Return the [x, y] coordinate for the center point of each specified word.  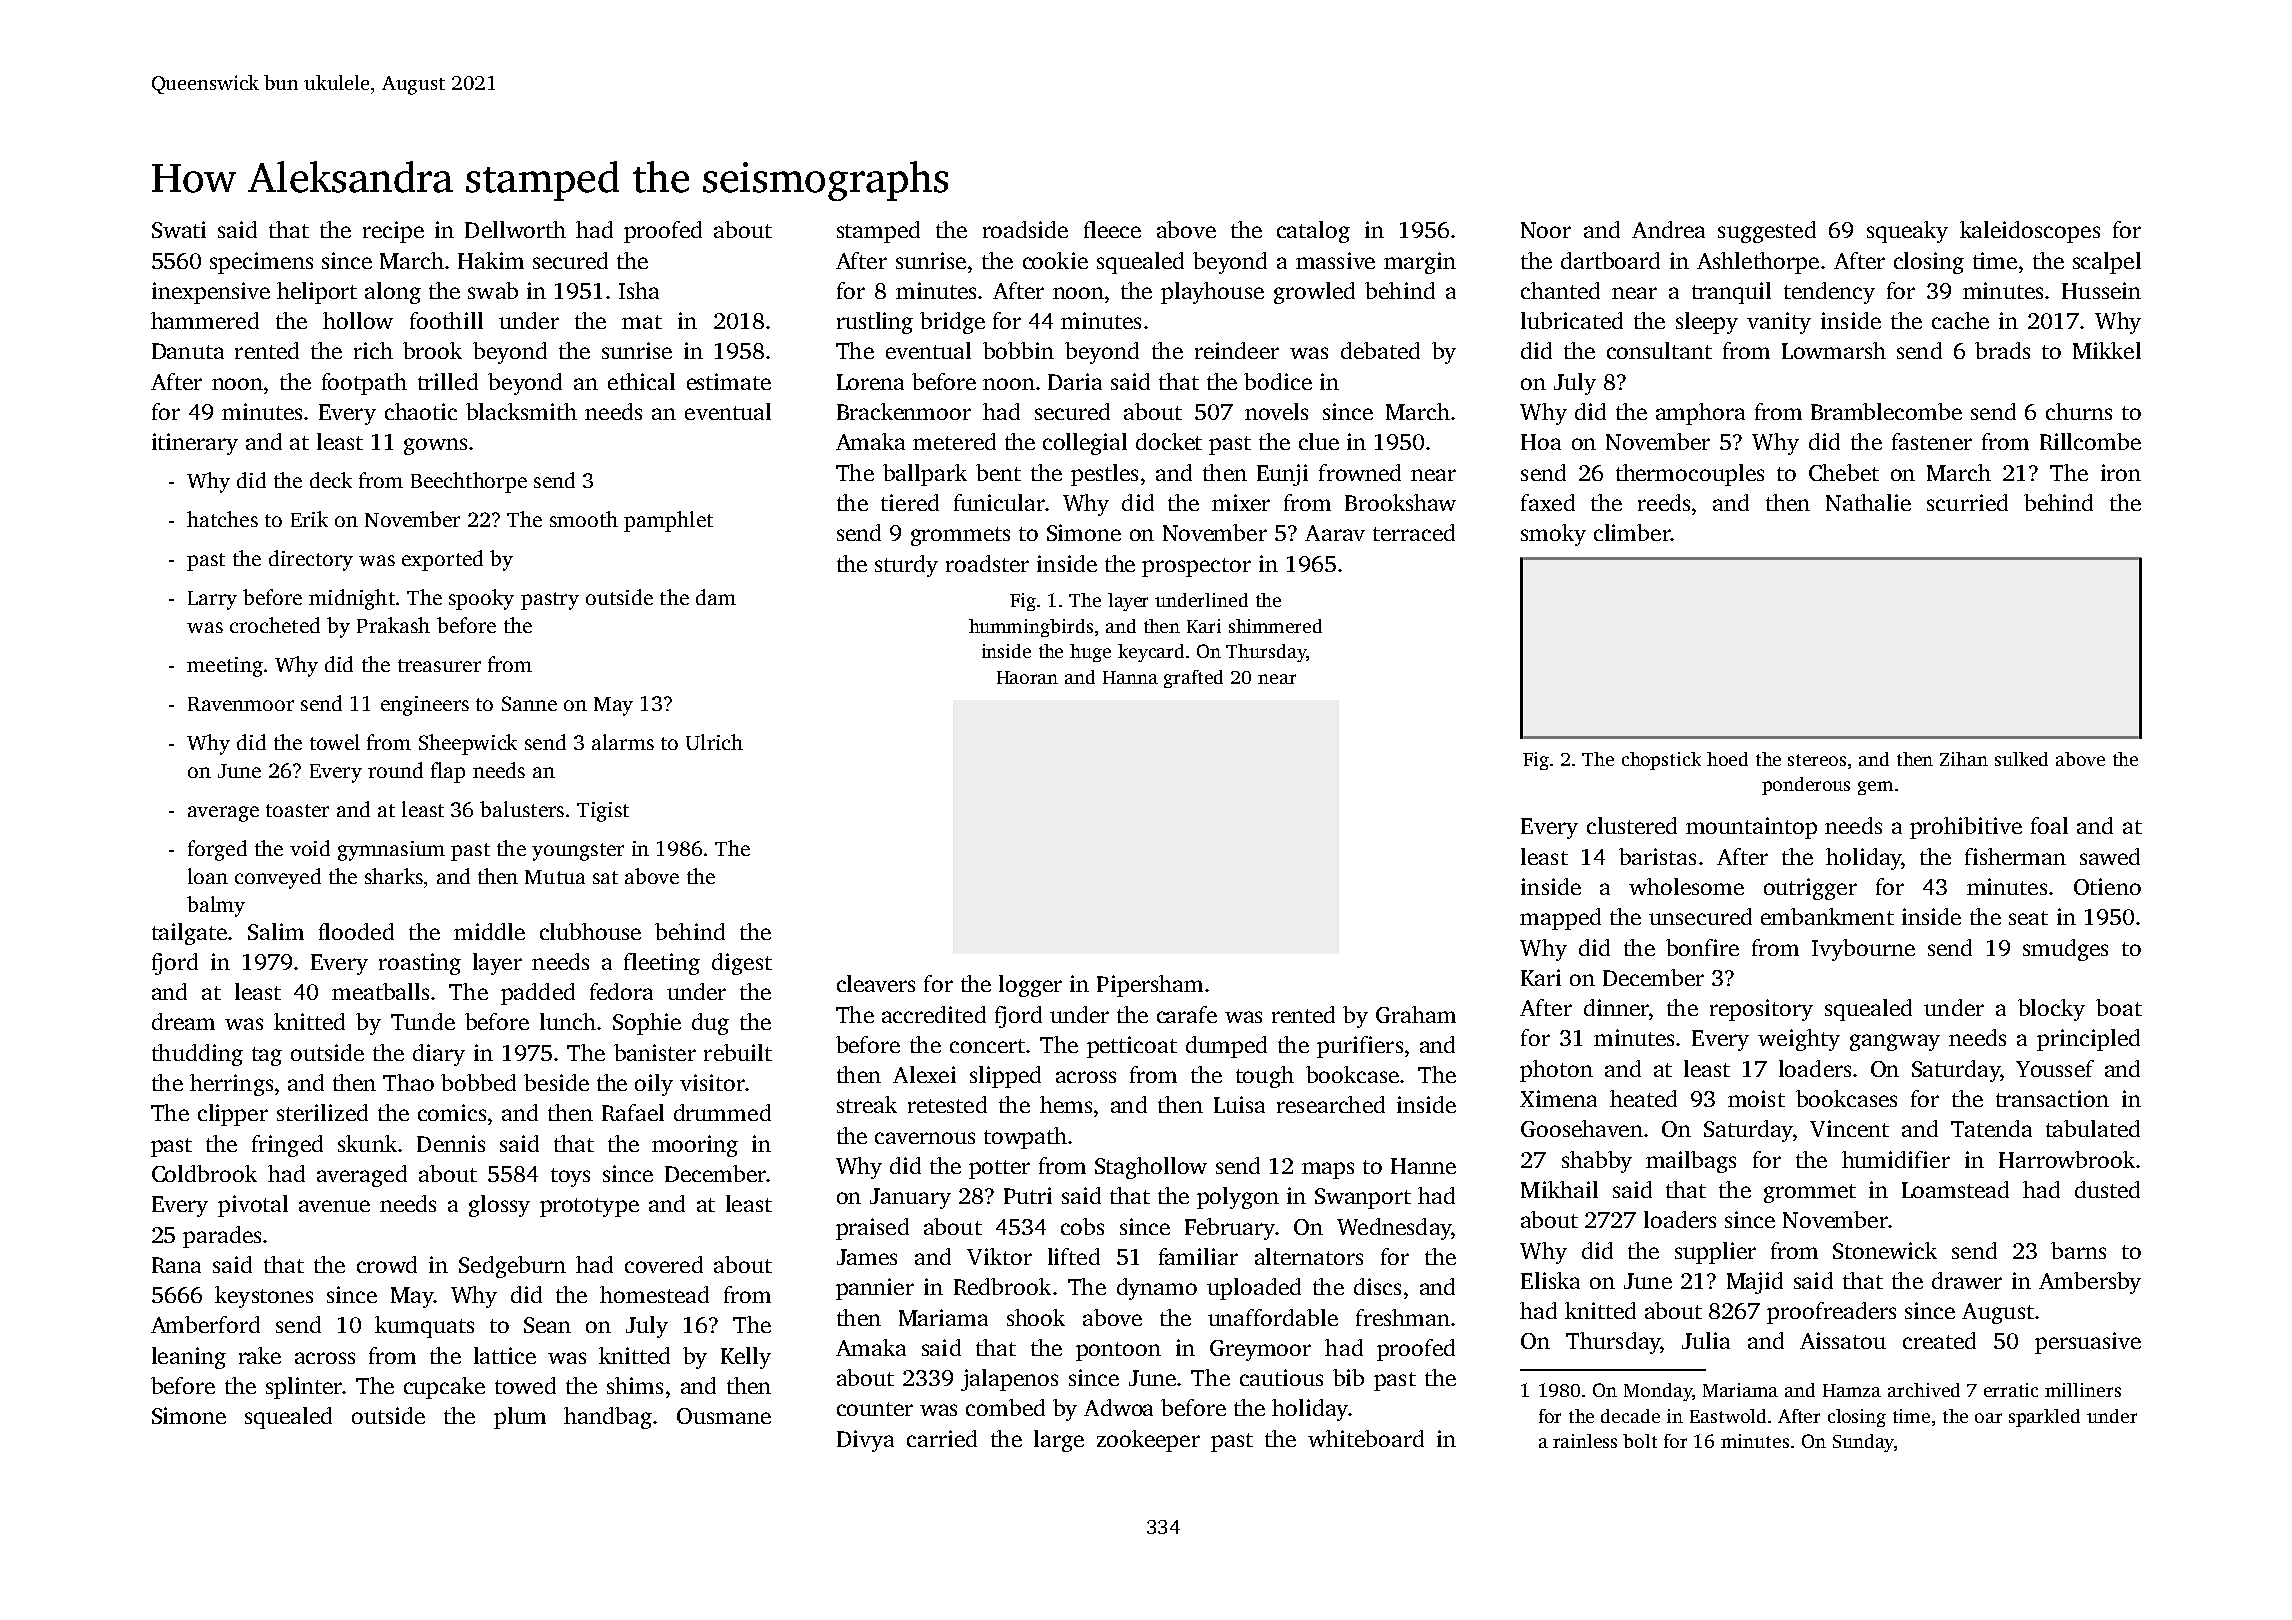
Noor [1546, 230]
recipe [393, 232]
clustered [1632, 825]
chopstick [1661, 761]
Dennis [451, 1143]
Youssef [2055, 1068]
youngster [578, 852]
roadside [1025, 229]
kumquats [424, 1327]
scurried [1967, 502]
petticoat [1132, 1047]
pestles [1104, 475]
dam [716, 597]
